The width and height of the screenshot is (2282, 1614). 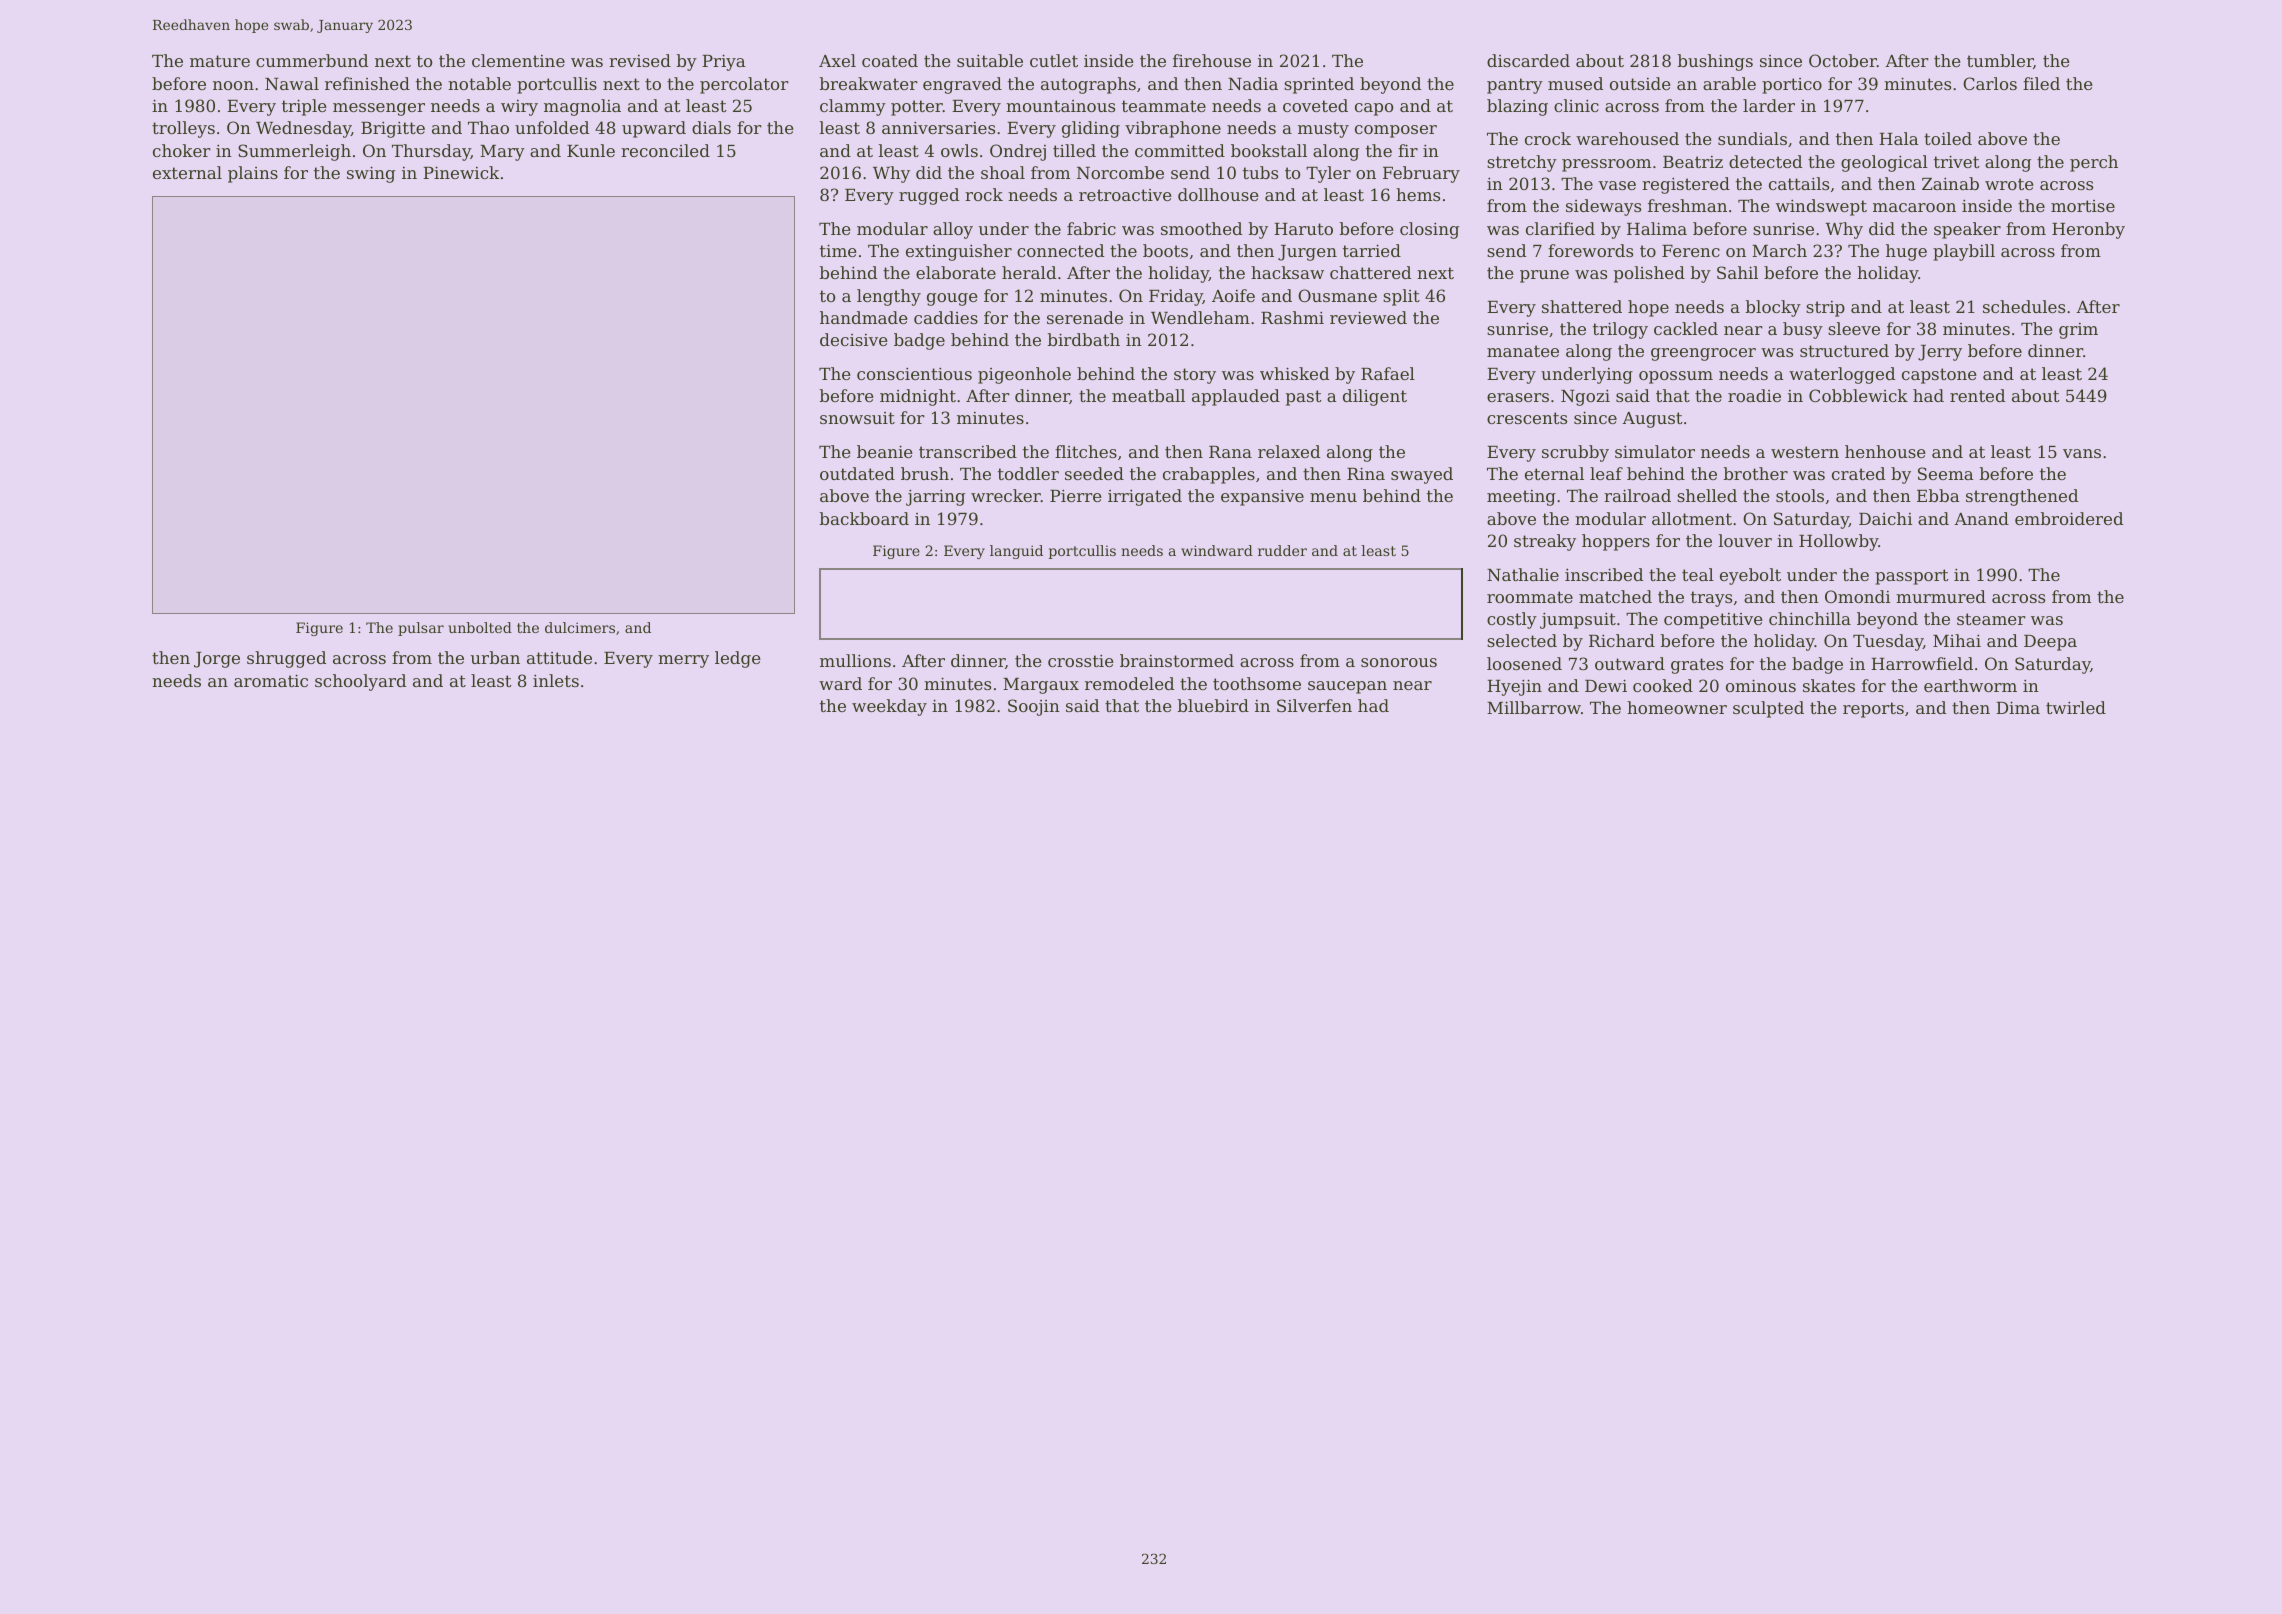 I want to click on Dima, so click(x=2018, y=707).
